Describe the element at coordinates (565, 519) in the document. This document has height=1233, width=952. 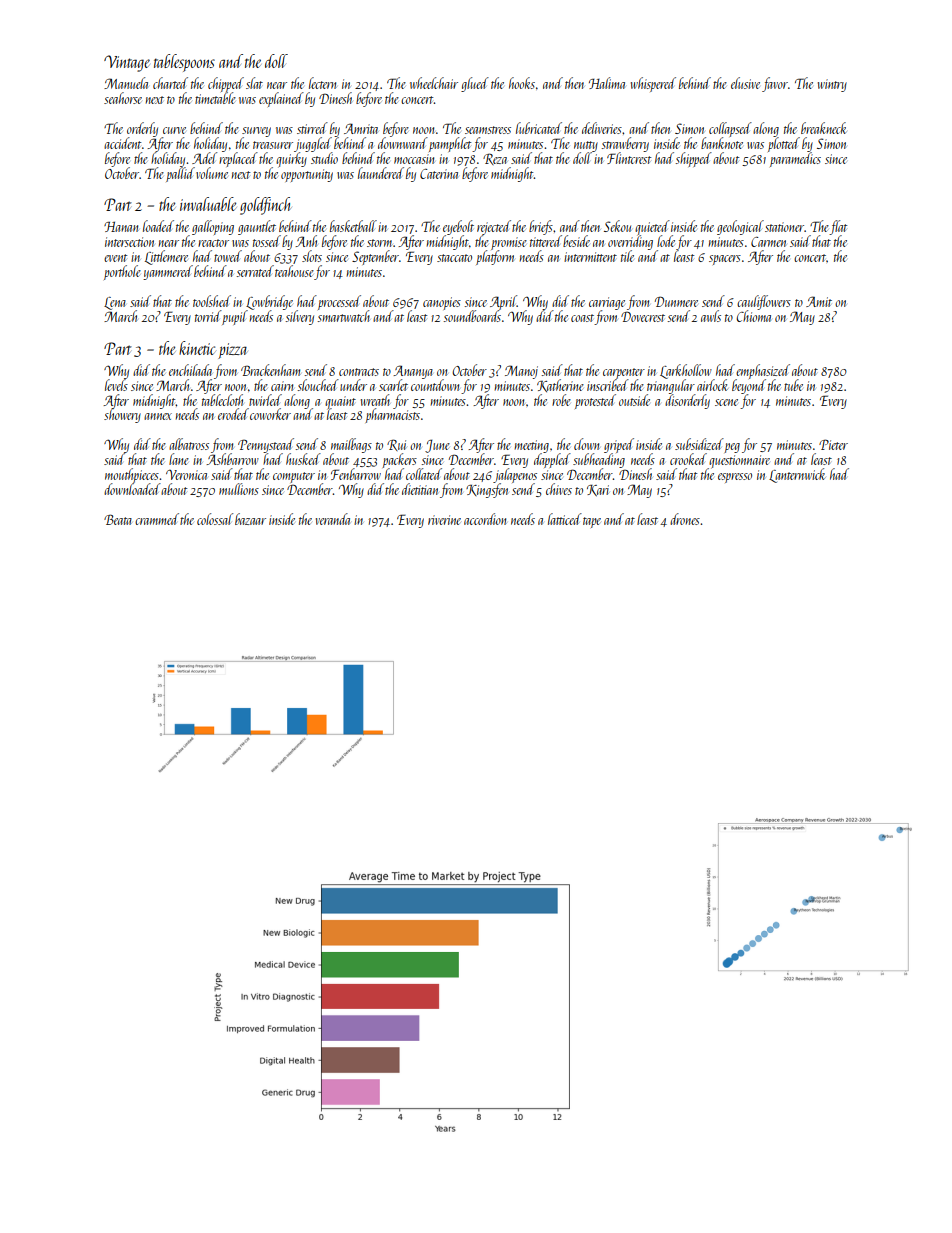
I see `latticed` at that location.
